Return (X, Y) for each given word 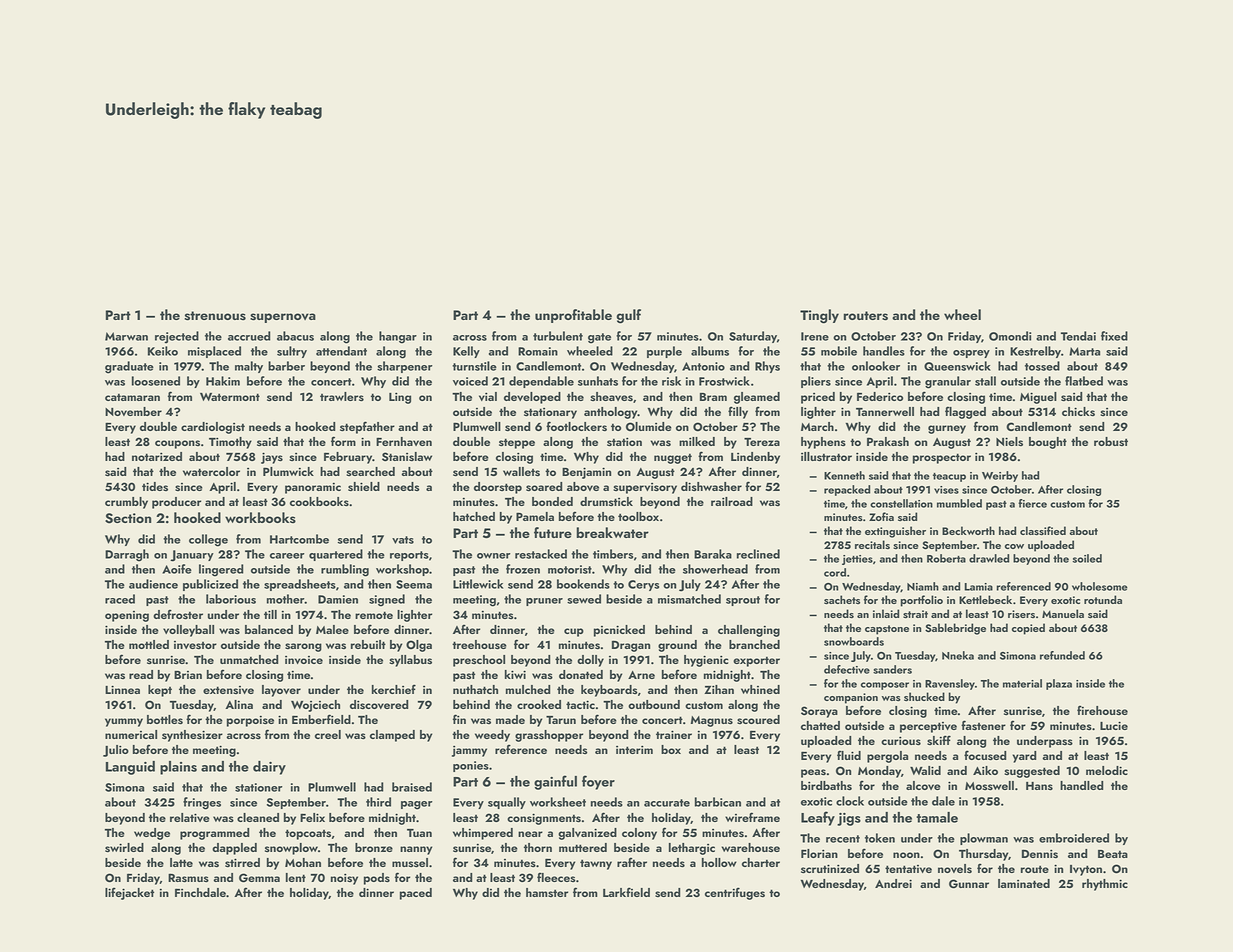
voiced (470, 381)
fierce (1032, 503)
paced (416, 894)
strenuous (215, 316)
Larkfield (626, 892)
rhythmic (1105, 885)
